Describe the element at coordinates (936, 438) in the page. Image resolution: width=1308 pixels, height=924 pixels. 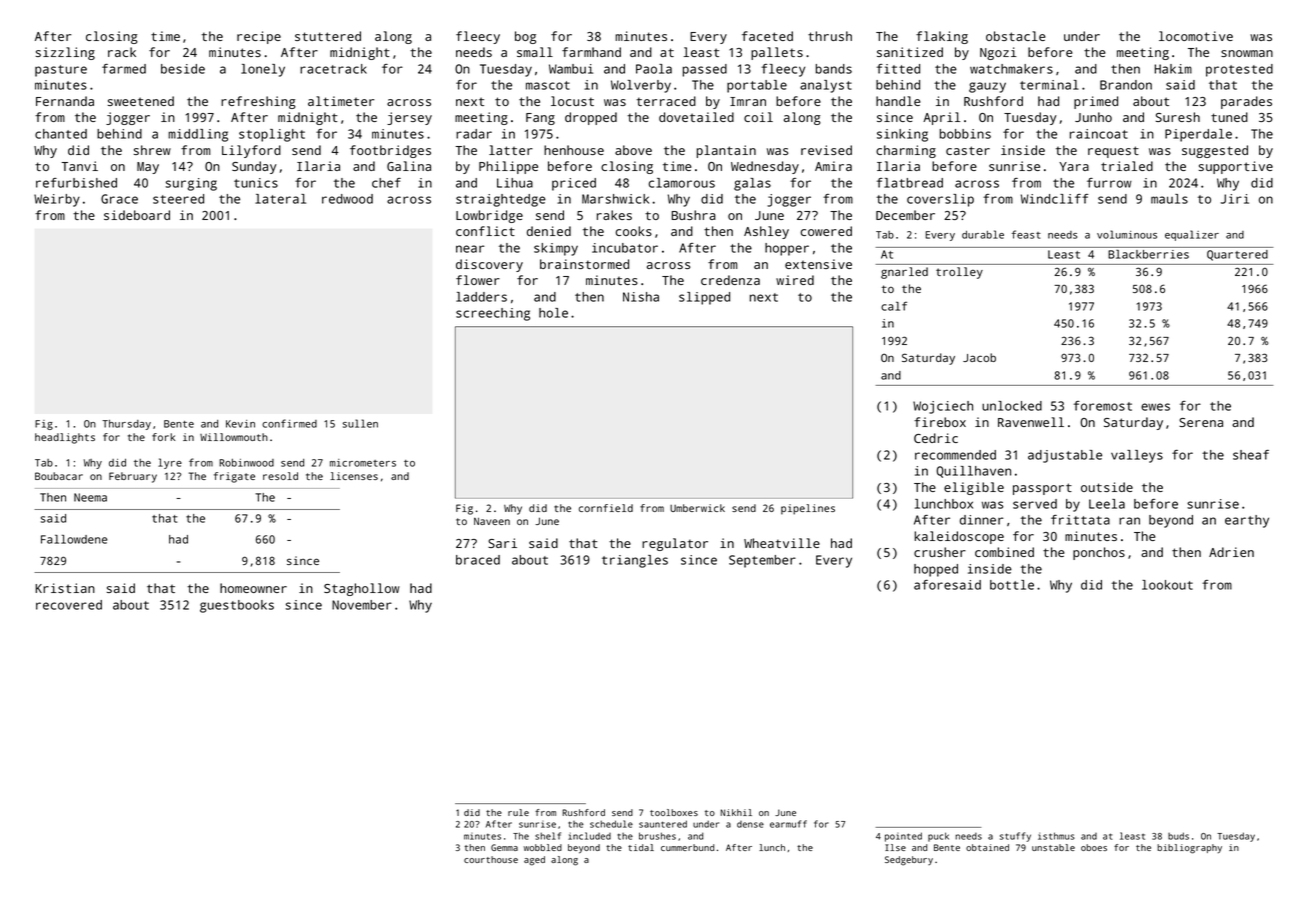
I see `Cedric` at that location.
